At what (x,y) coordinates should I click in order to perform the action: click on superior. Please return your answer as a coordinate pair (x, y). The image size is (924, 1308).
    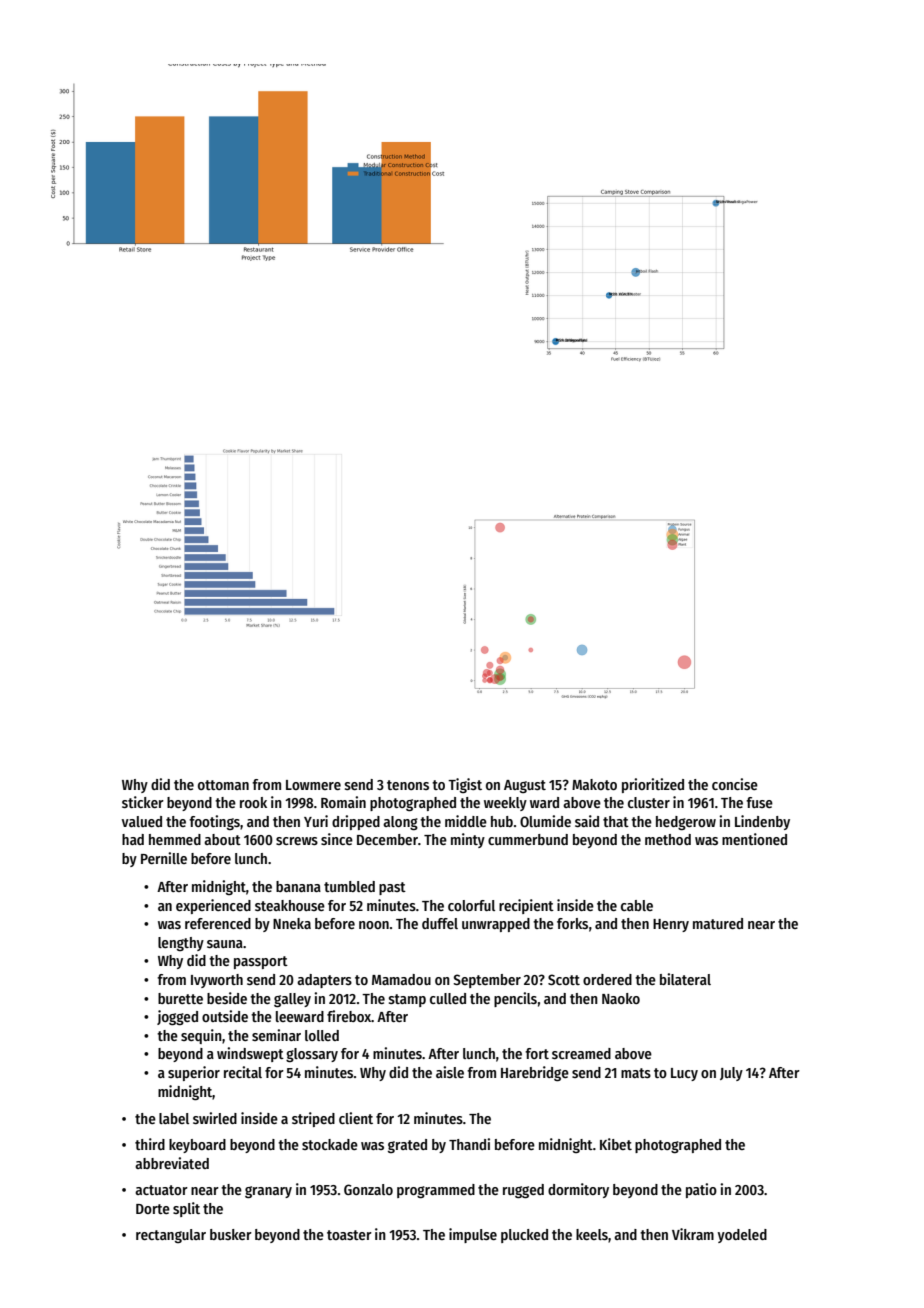
    Looking at the image, I should click on (194, 1073).
